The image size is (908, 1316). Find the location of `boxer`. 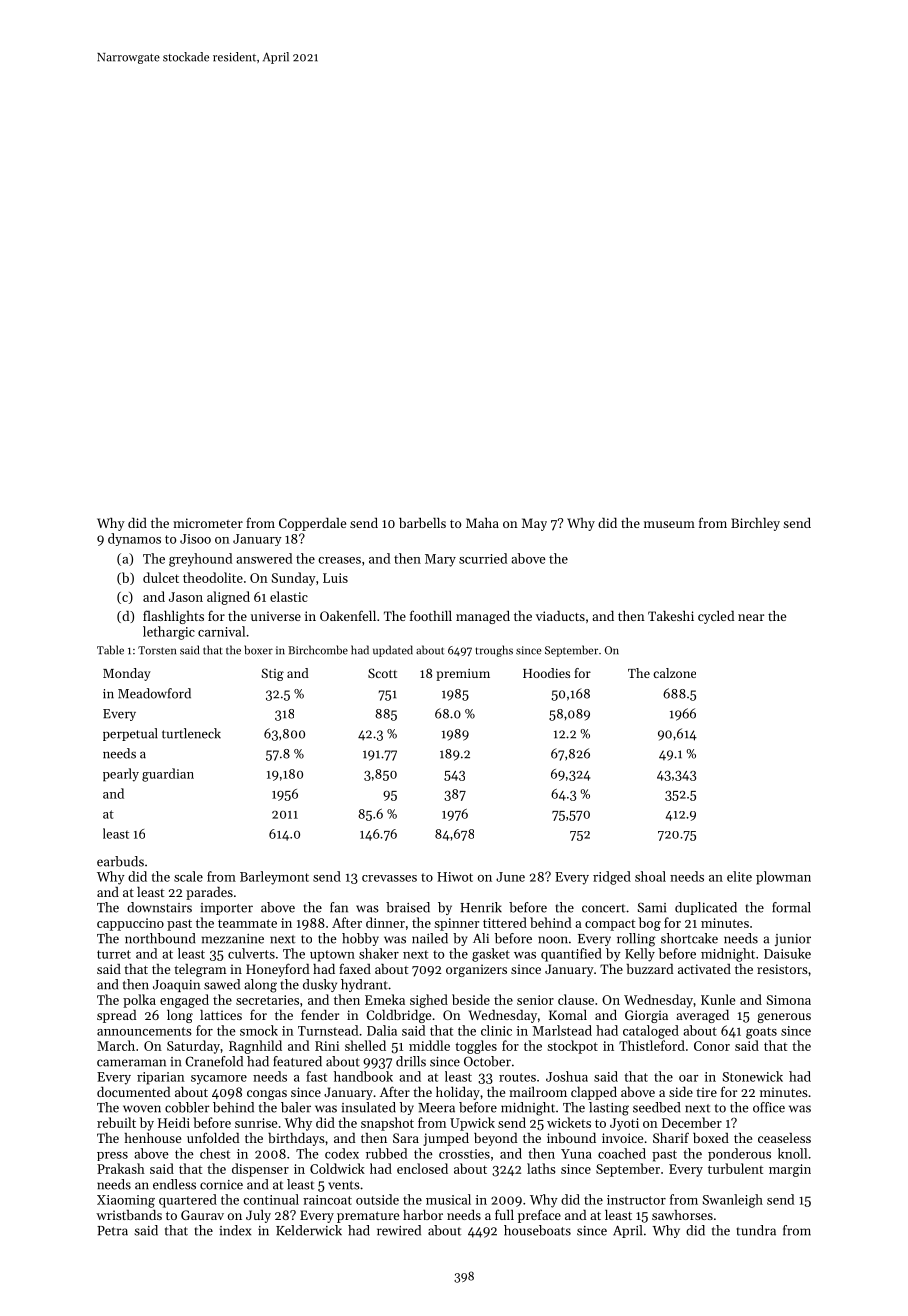

boxer is located at coordinates (258, 650).
